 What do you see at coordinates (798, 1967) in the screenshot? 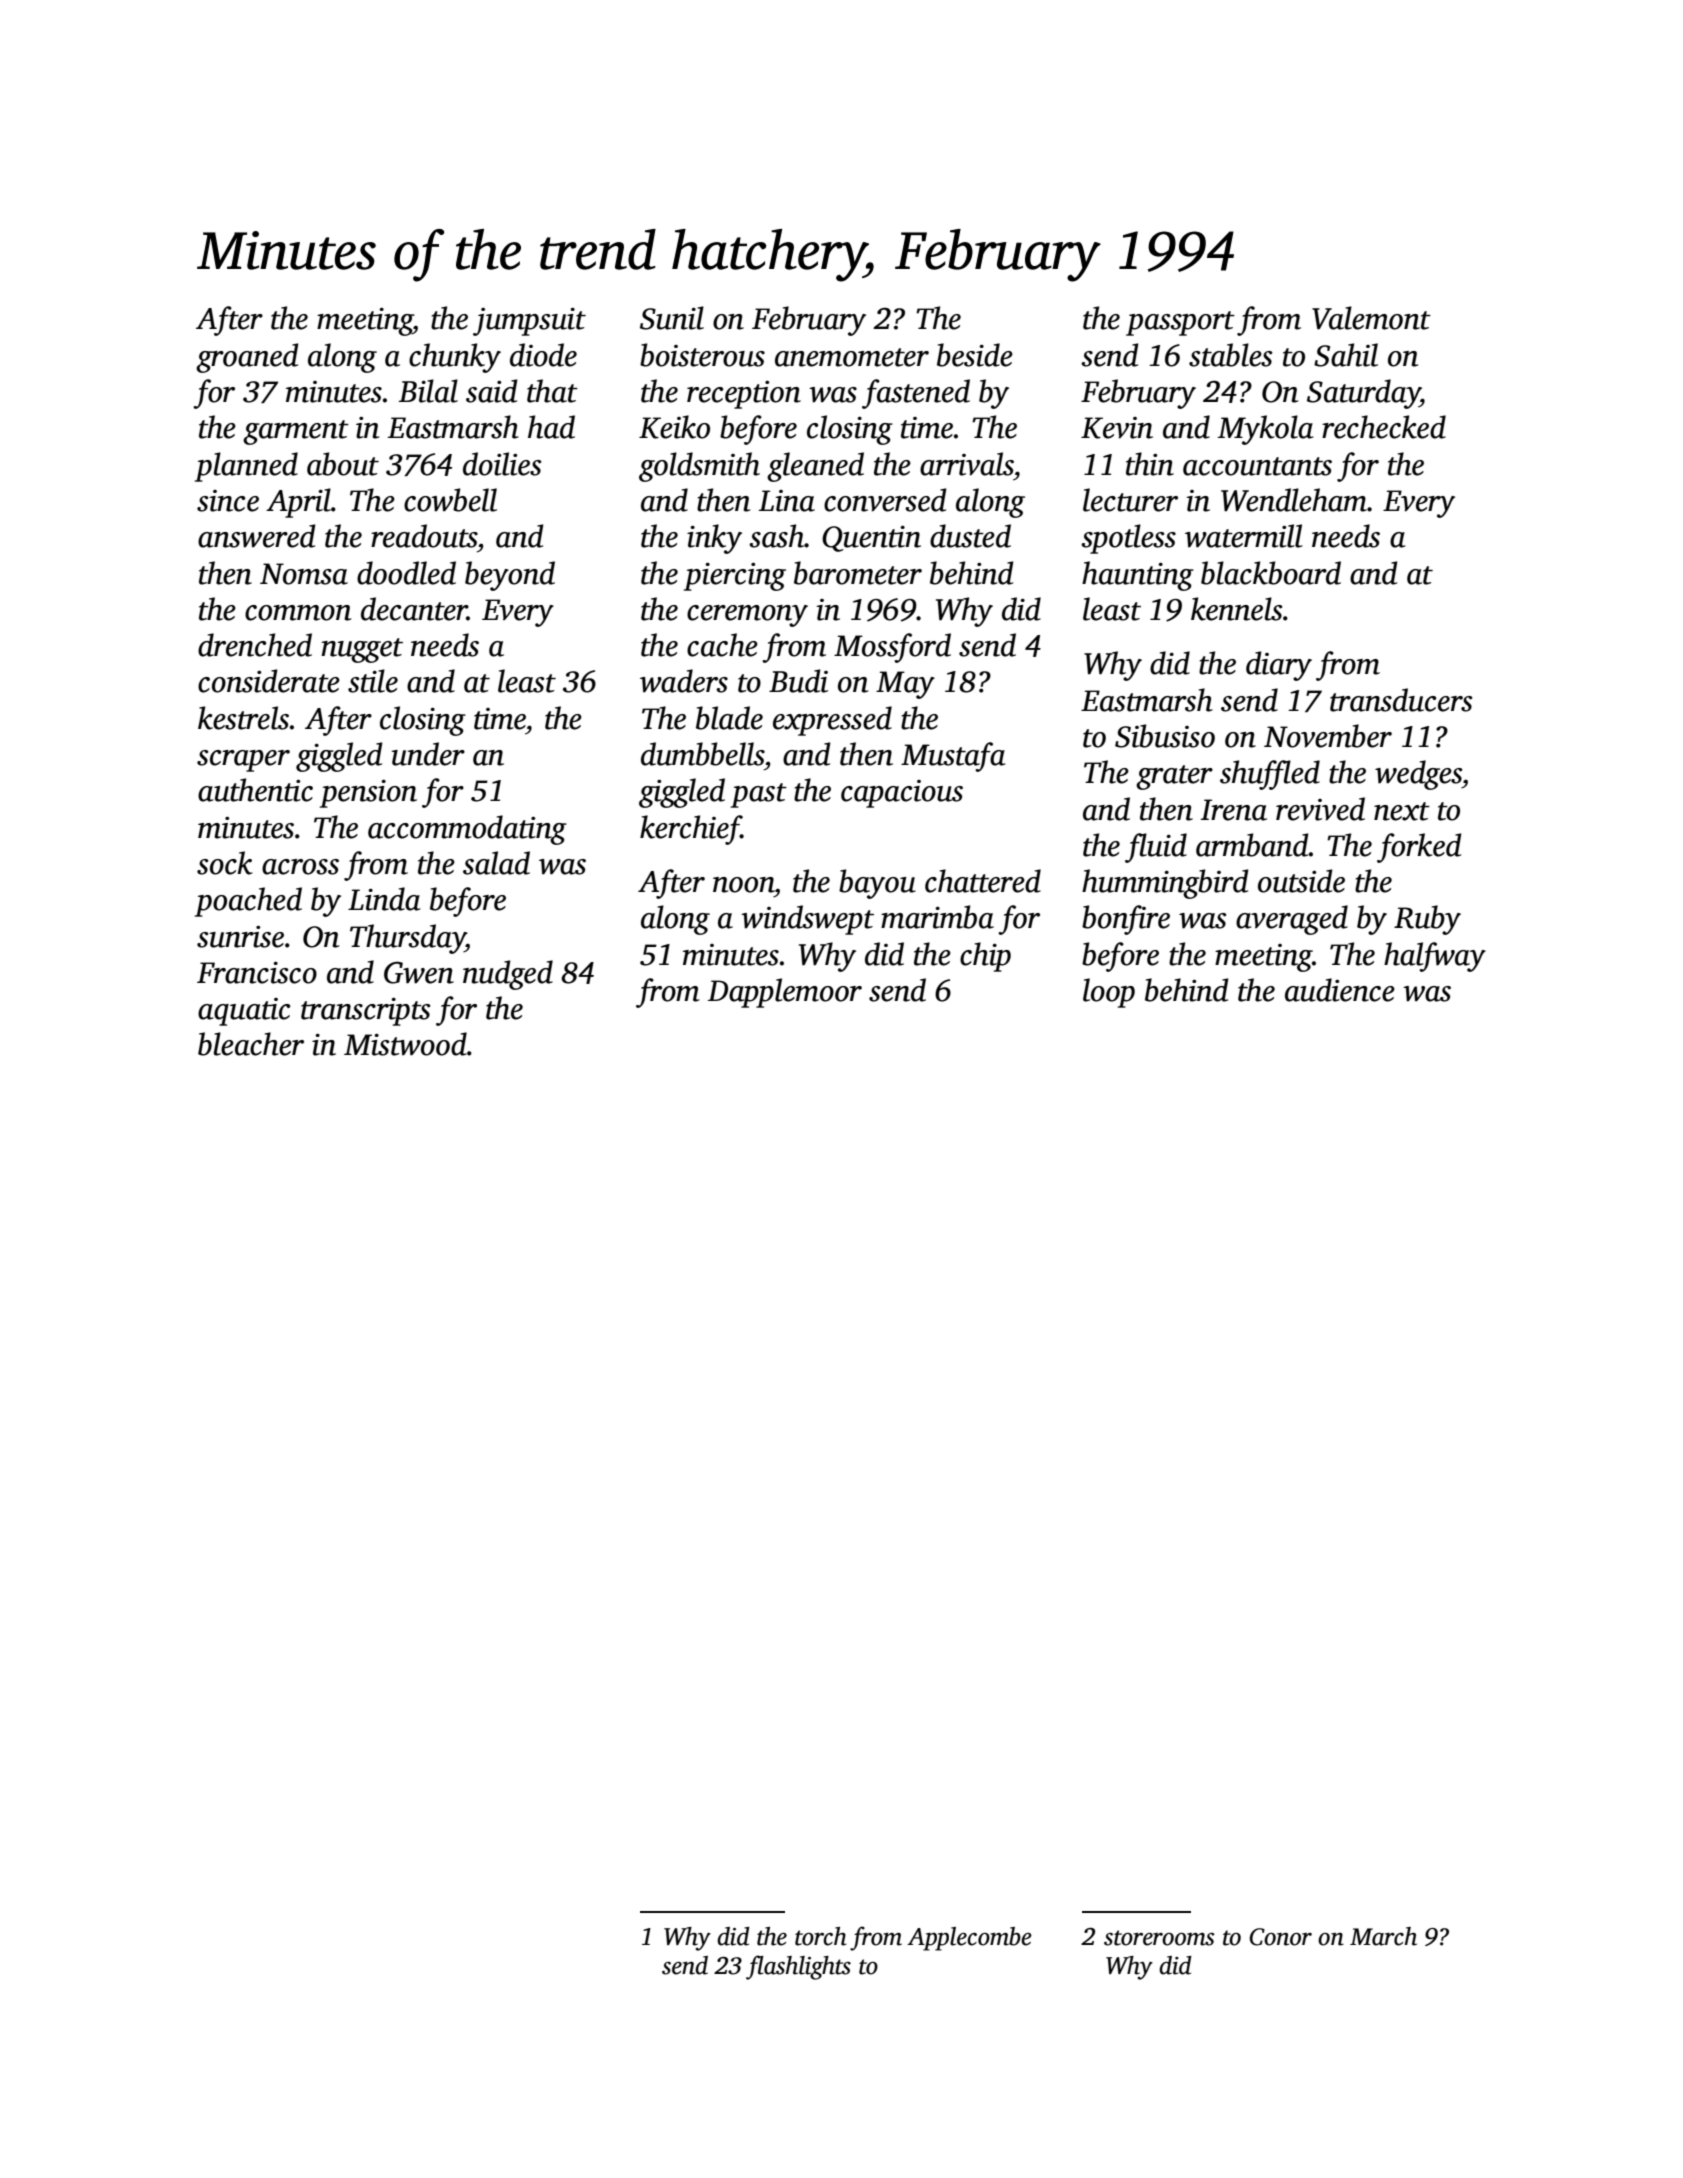
I see `flashlights` at bounding box center [798, 1967].
